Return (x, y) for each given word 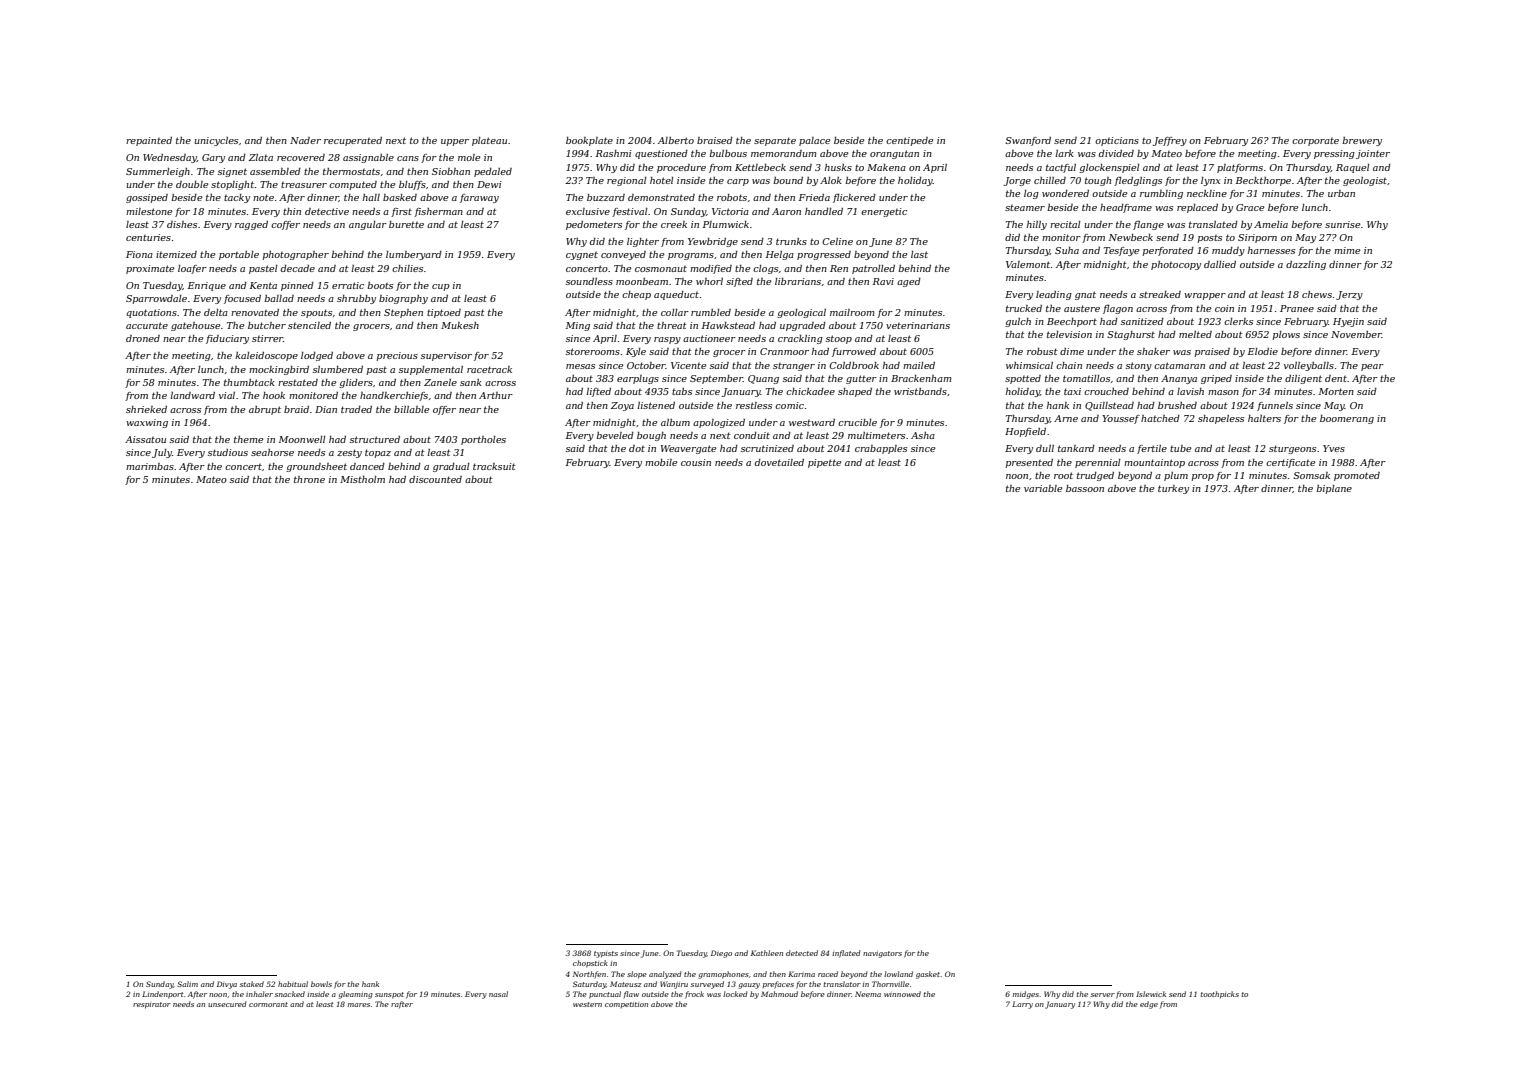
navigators (882, 954)
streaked (1160, 294)
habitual (293, 984)
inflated (846, 954)
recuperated (353, 141)
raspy (667, 340)
